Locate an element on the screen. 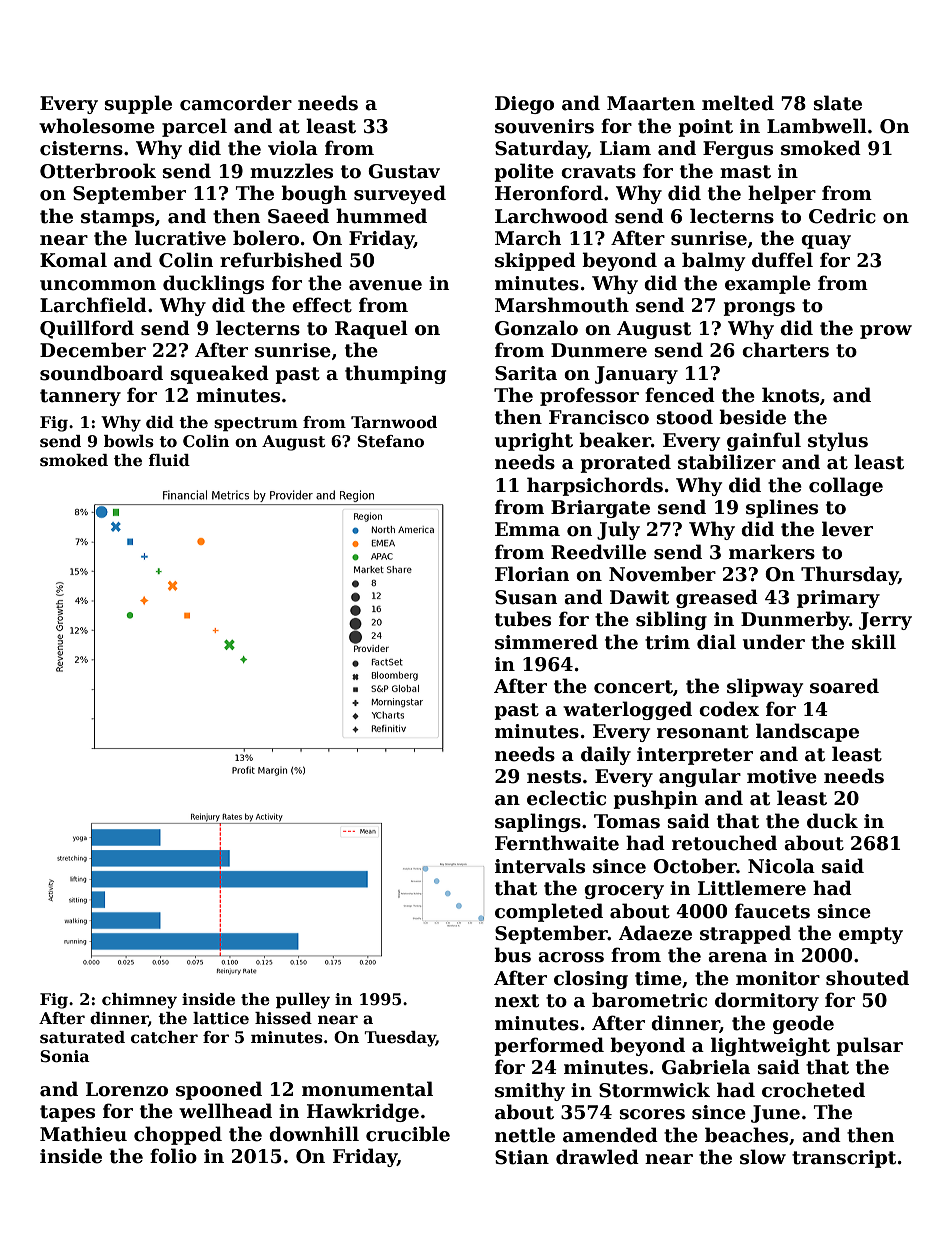 Image resolution: width=952 pixels, height=1233 pixels. slate is located at coordinates (837, 103).
